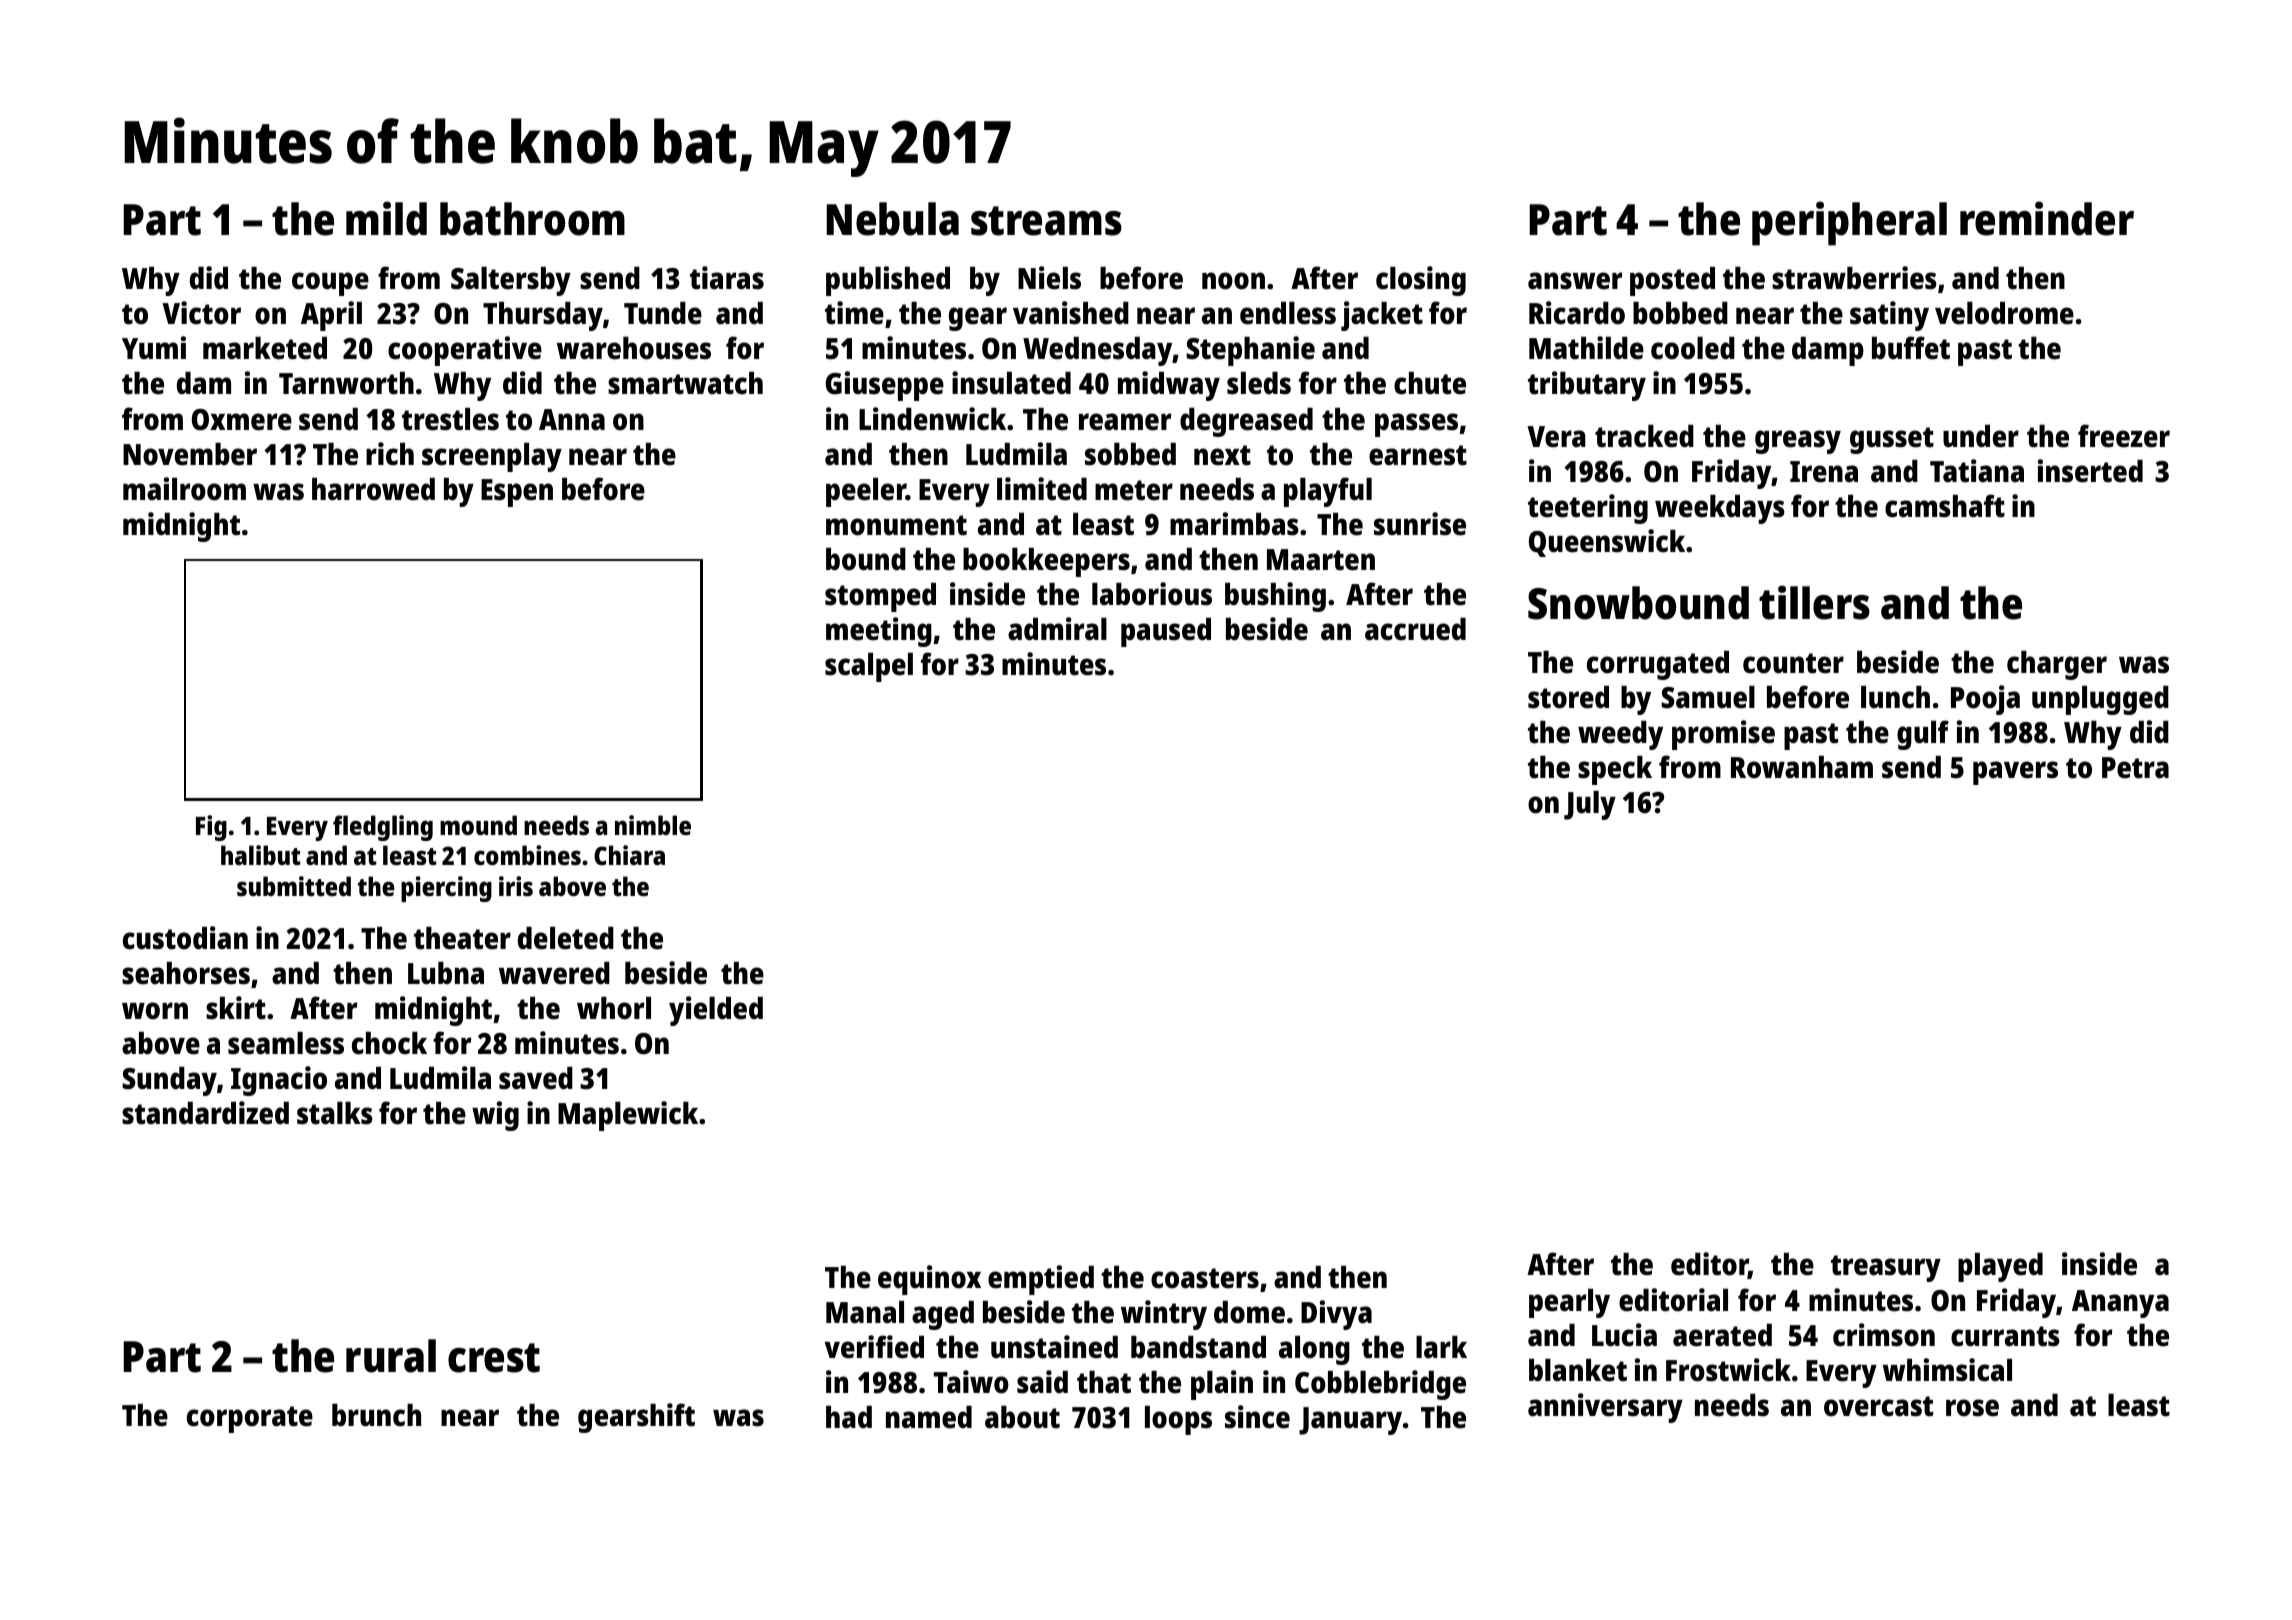 This document has height=1620, width=2292. I want to click on had, so click(849, 1417).
